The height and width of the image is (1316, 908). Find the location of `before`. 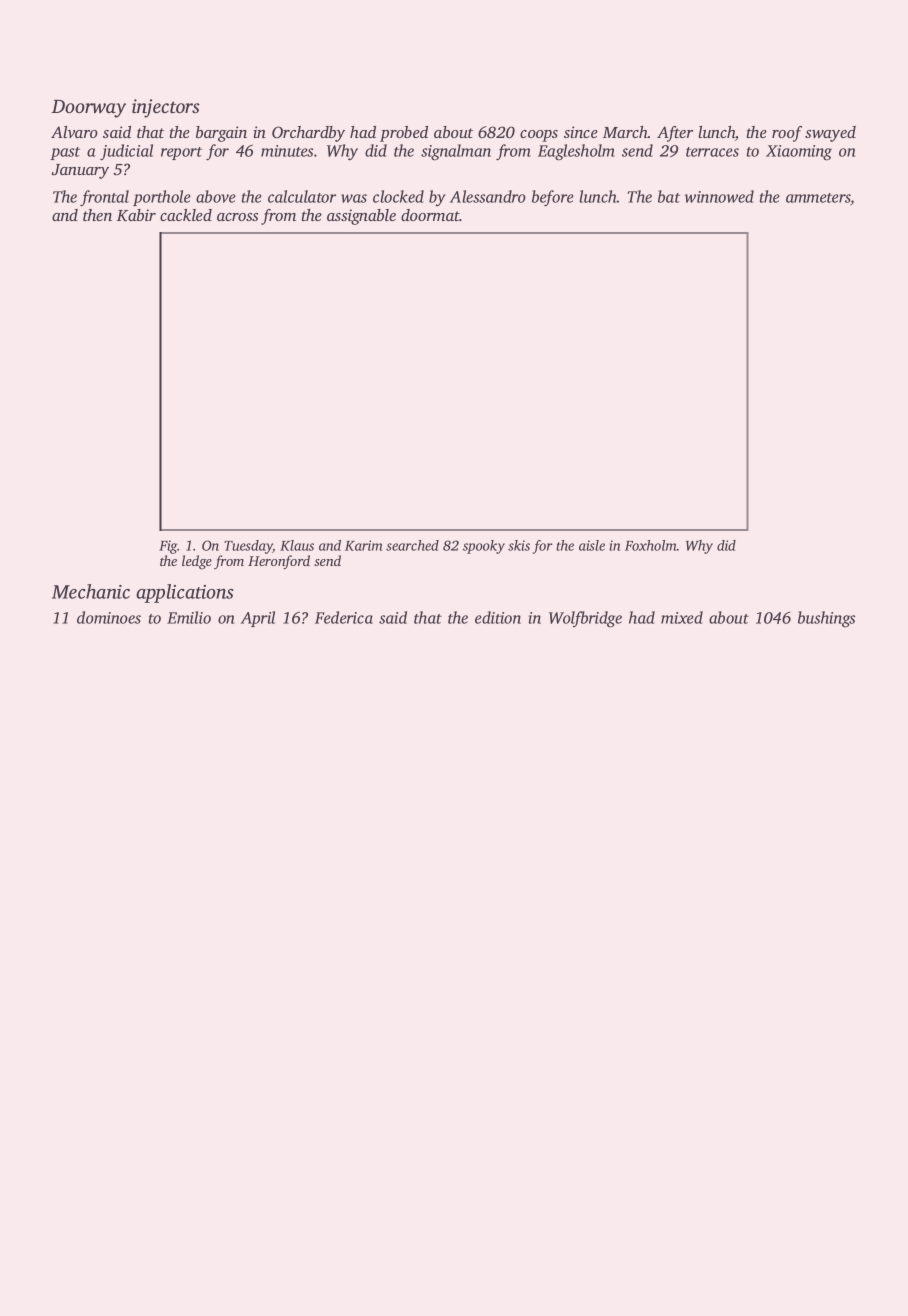

before is located at coordinates (553, 198).
